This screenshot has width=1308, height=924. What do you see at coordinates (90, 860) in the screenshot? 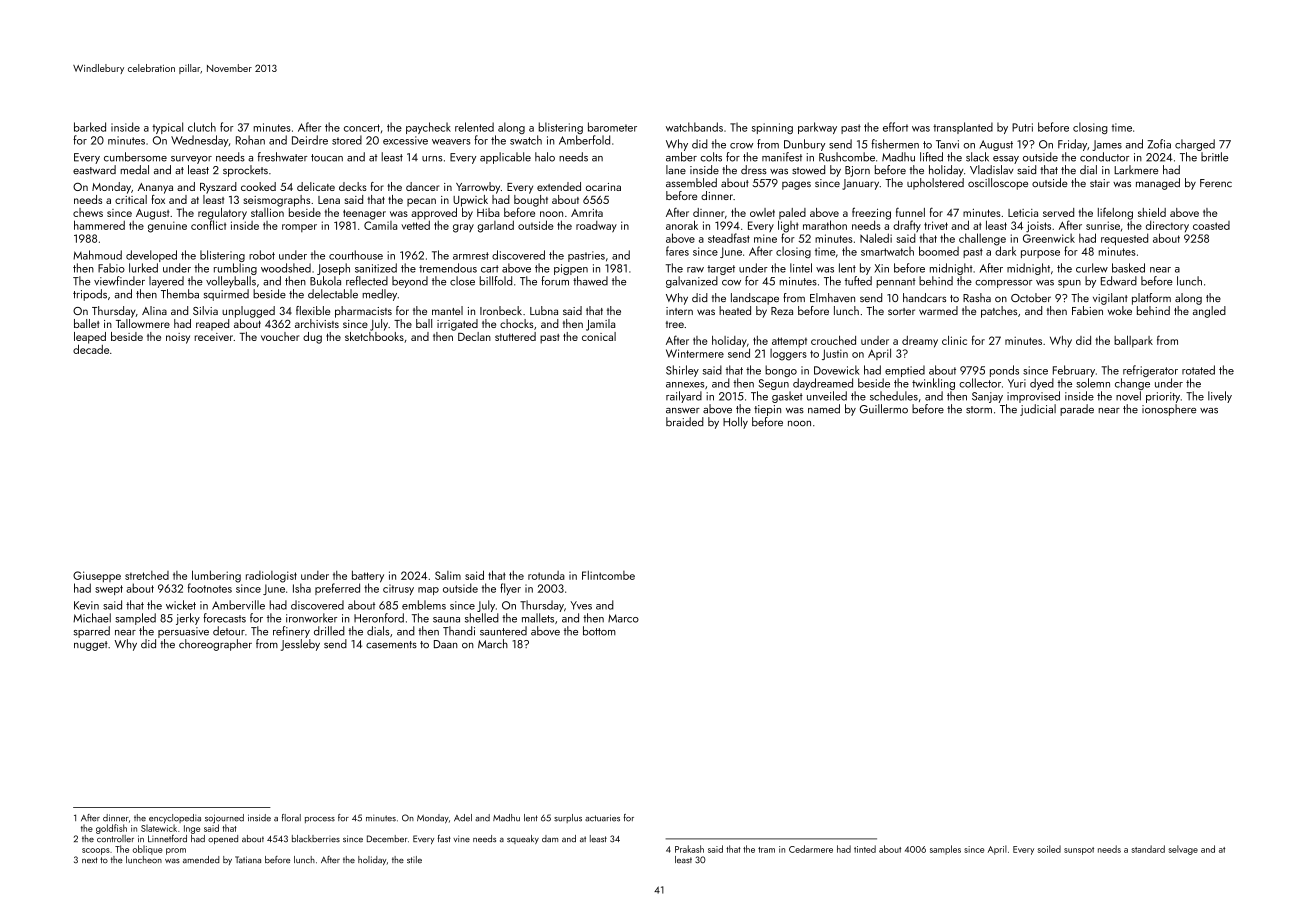
I see `next` at bounding box center [90, 860].
